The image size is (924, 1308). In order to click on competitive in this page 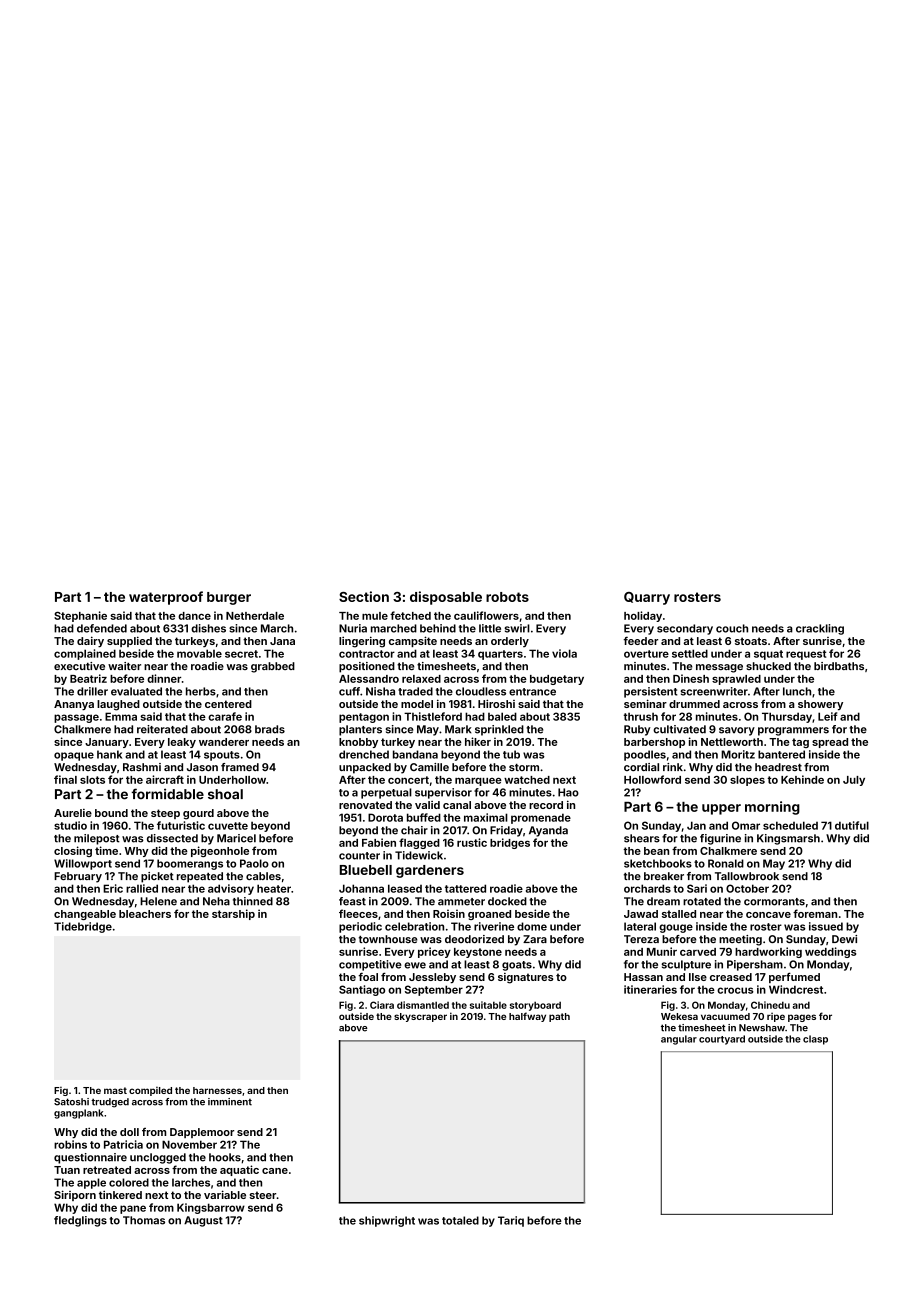, I will do `click(370, 965)`.
